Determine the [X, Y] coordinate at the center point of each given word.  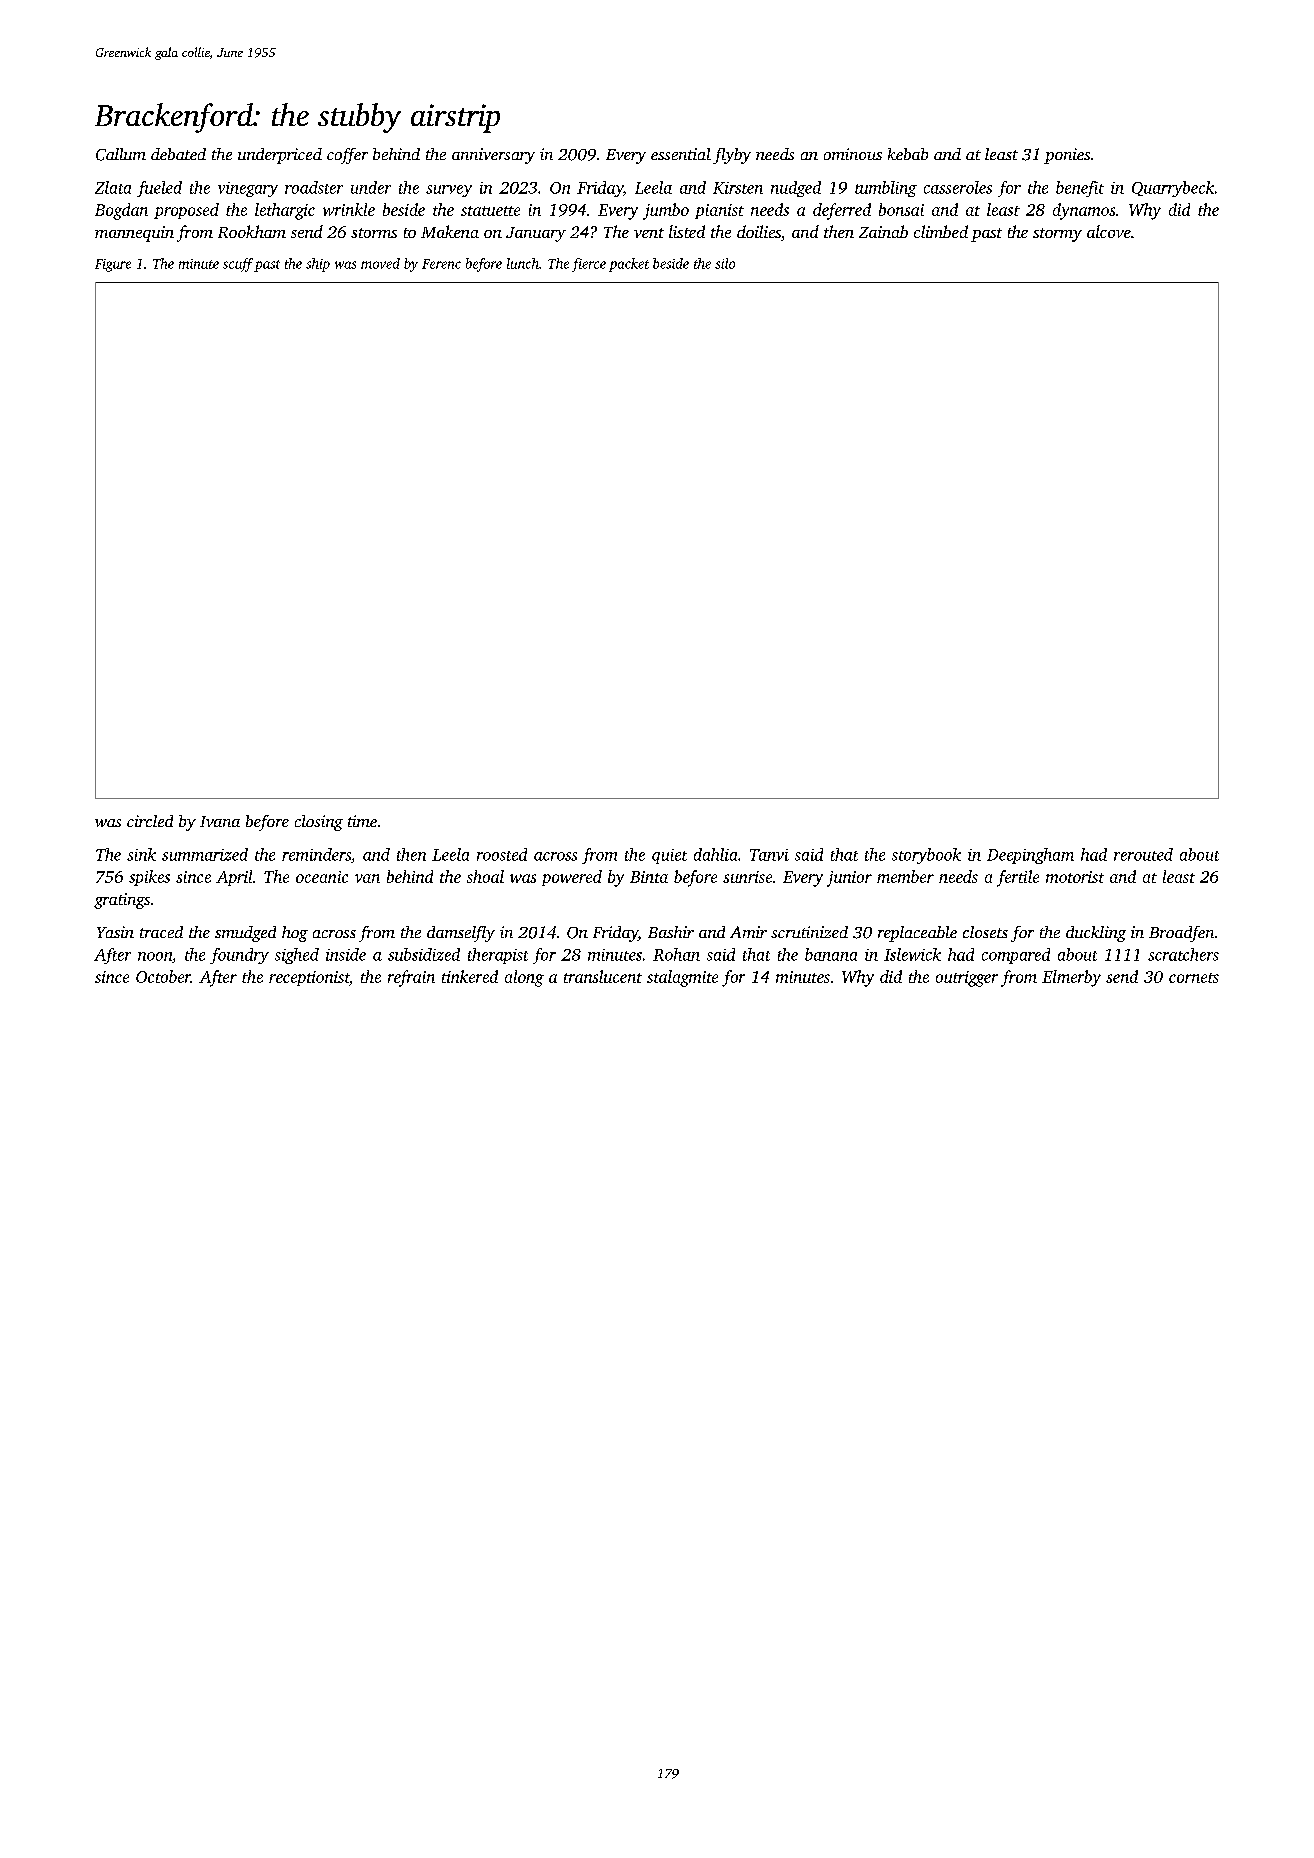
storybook [926, 856]
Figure [113, 265]
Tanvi [769, 855]
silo [725, 263]
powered [572, 878]
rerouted [1143, 854]
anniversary [493, 156]
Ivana [220, 821]
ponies [1067, 156]
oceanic [322, 877]
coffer [347, 156]
